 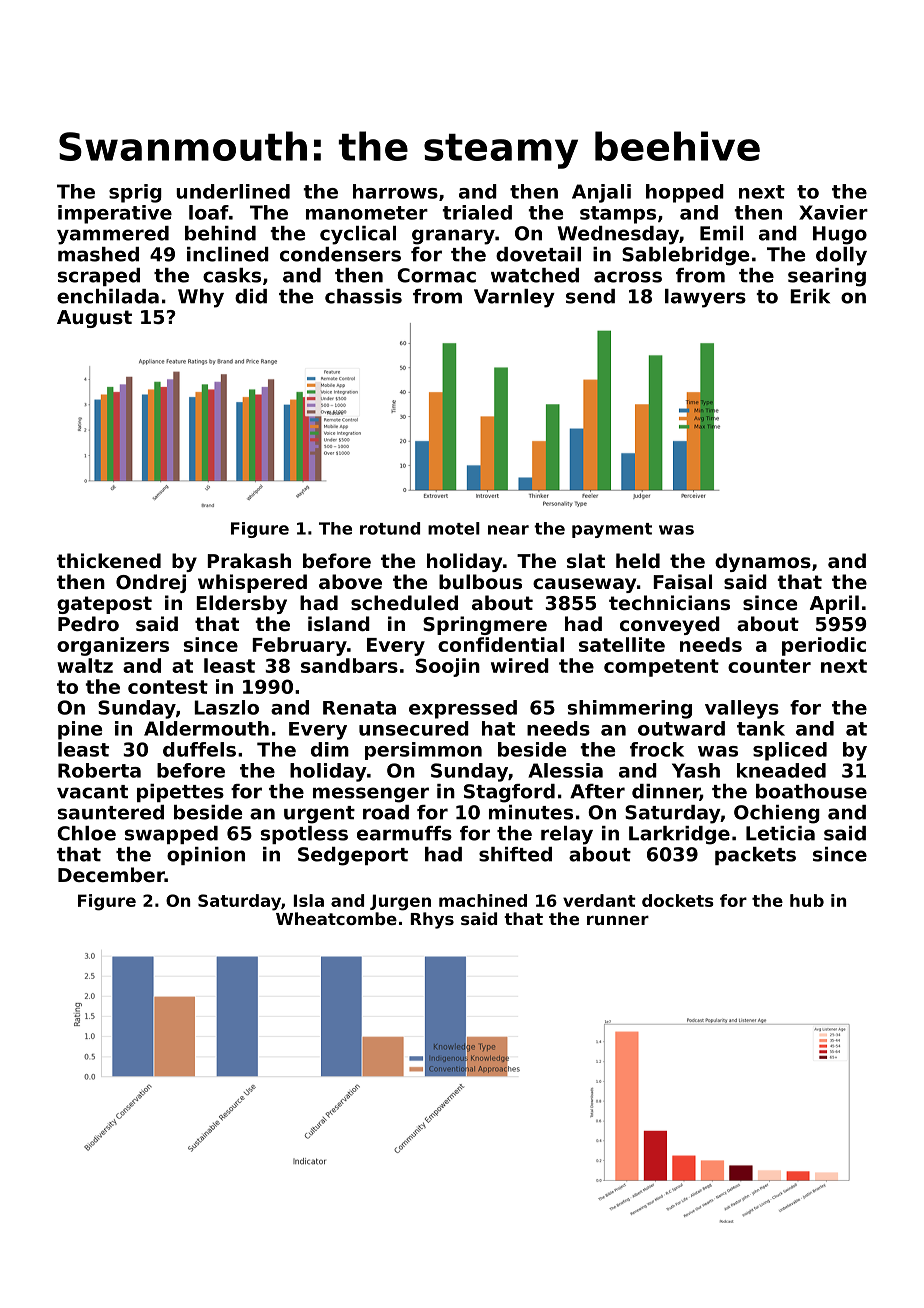 I want to click on dockets, so click(x=678, y=900).
